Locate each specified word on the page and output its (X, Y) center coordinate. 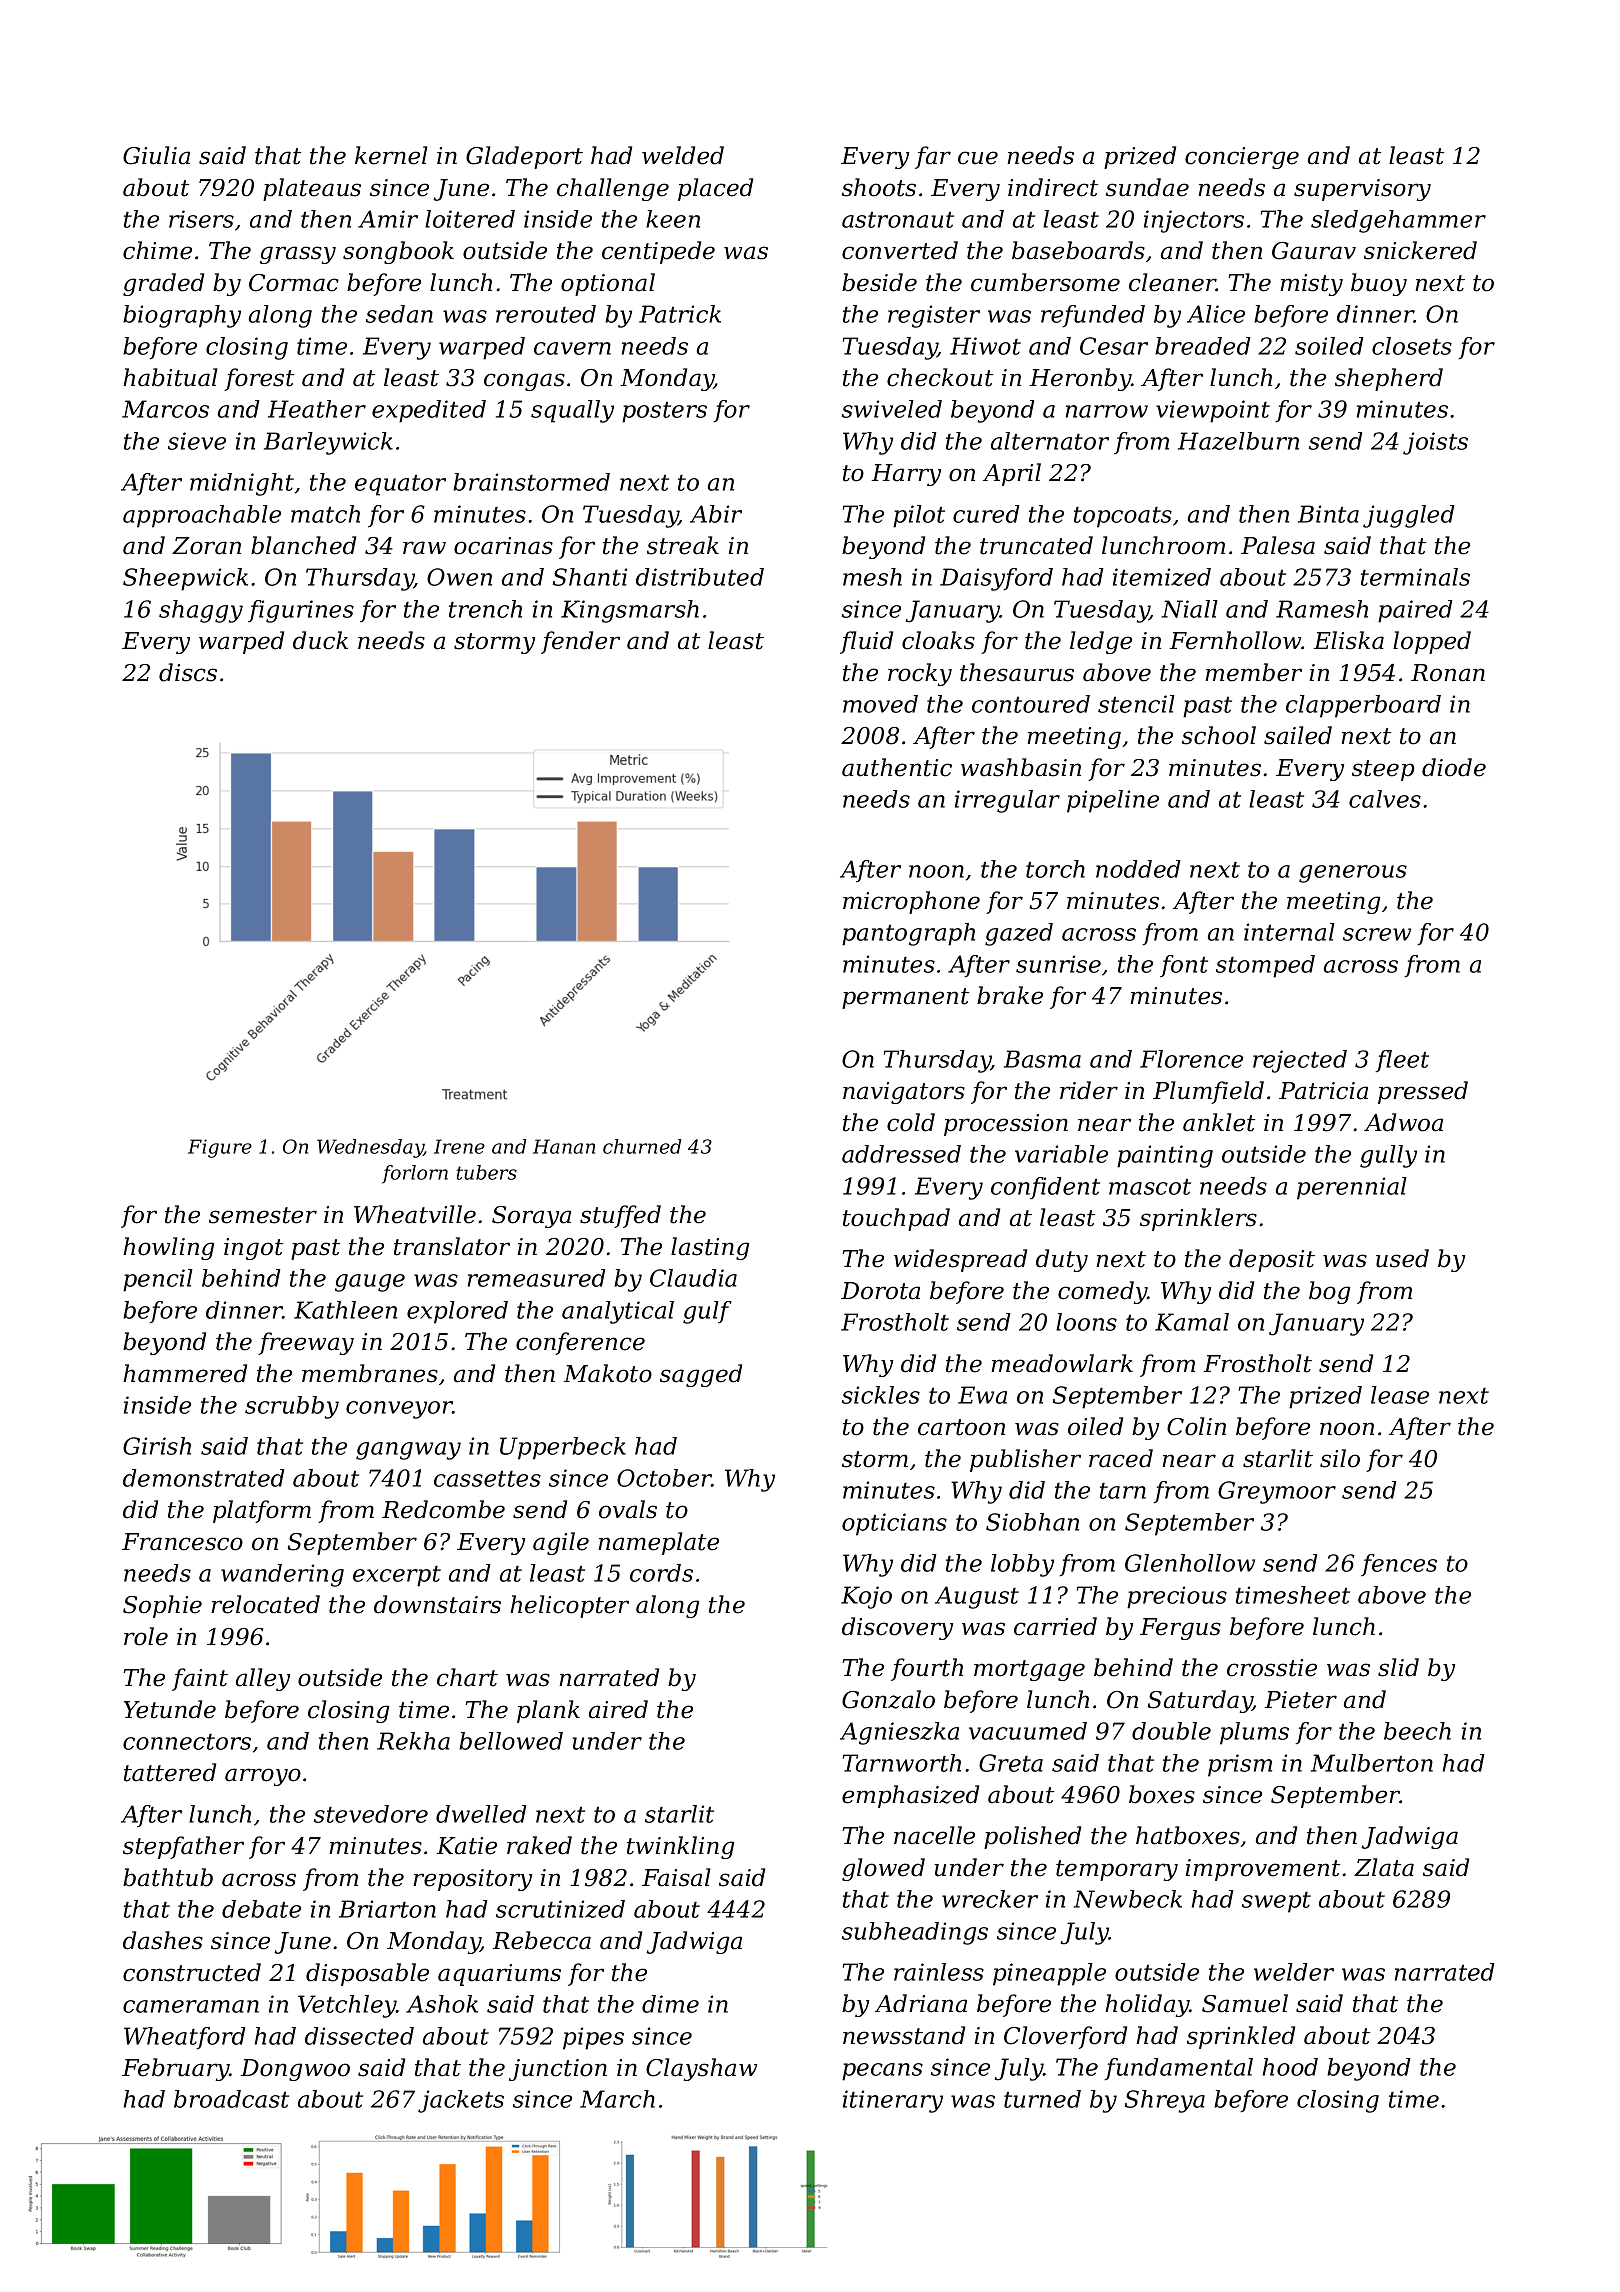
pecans (882, 2072)
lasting (710, 1248)
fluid (866, 642)
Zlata (1384, 1867)
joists (1435, 443)
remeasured (537, 1278)
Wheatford (185, 2038)
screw (1377, 934)
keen (673, 219)
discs (188, 672)
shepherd (1389, 379)
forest (259, 379)
